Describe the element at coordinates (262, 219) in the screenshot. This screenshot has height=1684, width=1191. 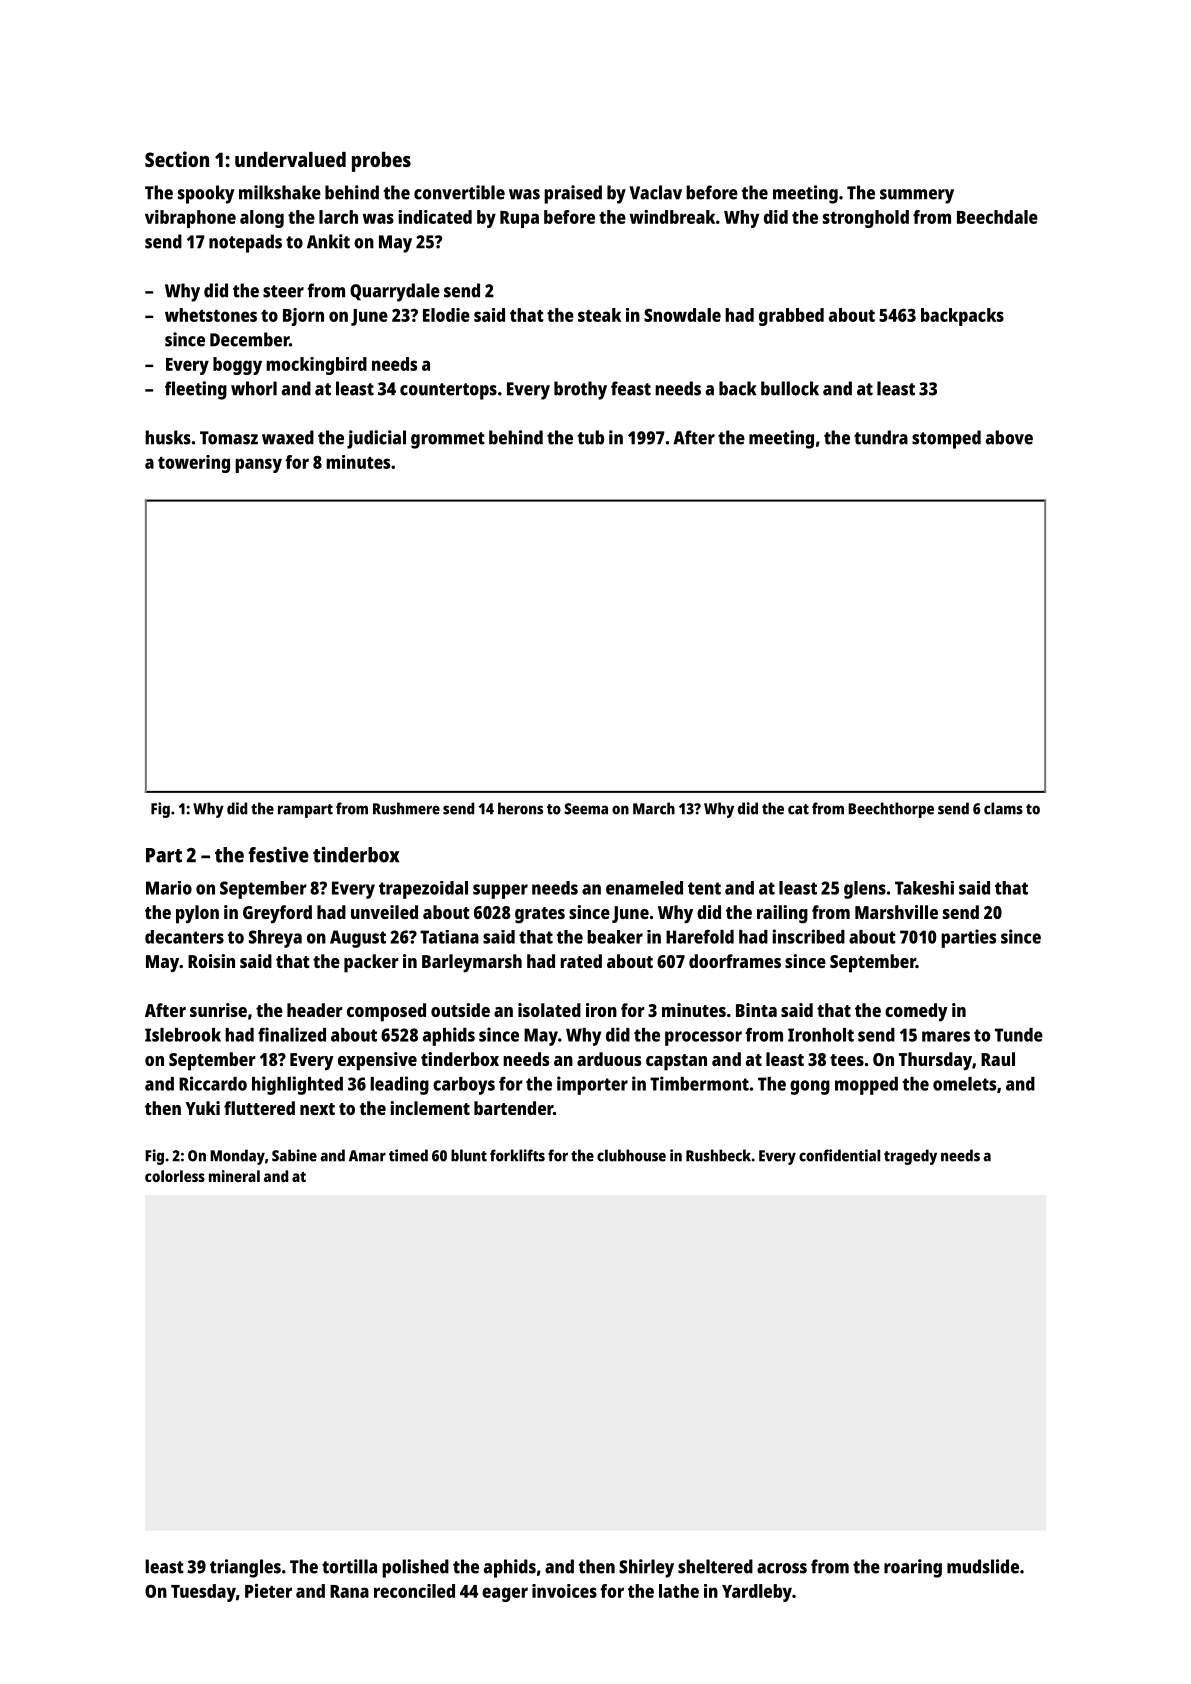
I see `along` at that location.
